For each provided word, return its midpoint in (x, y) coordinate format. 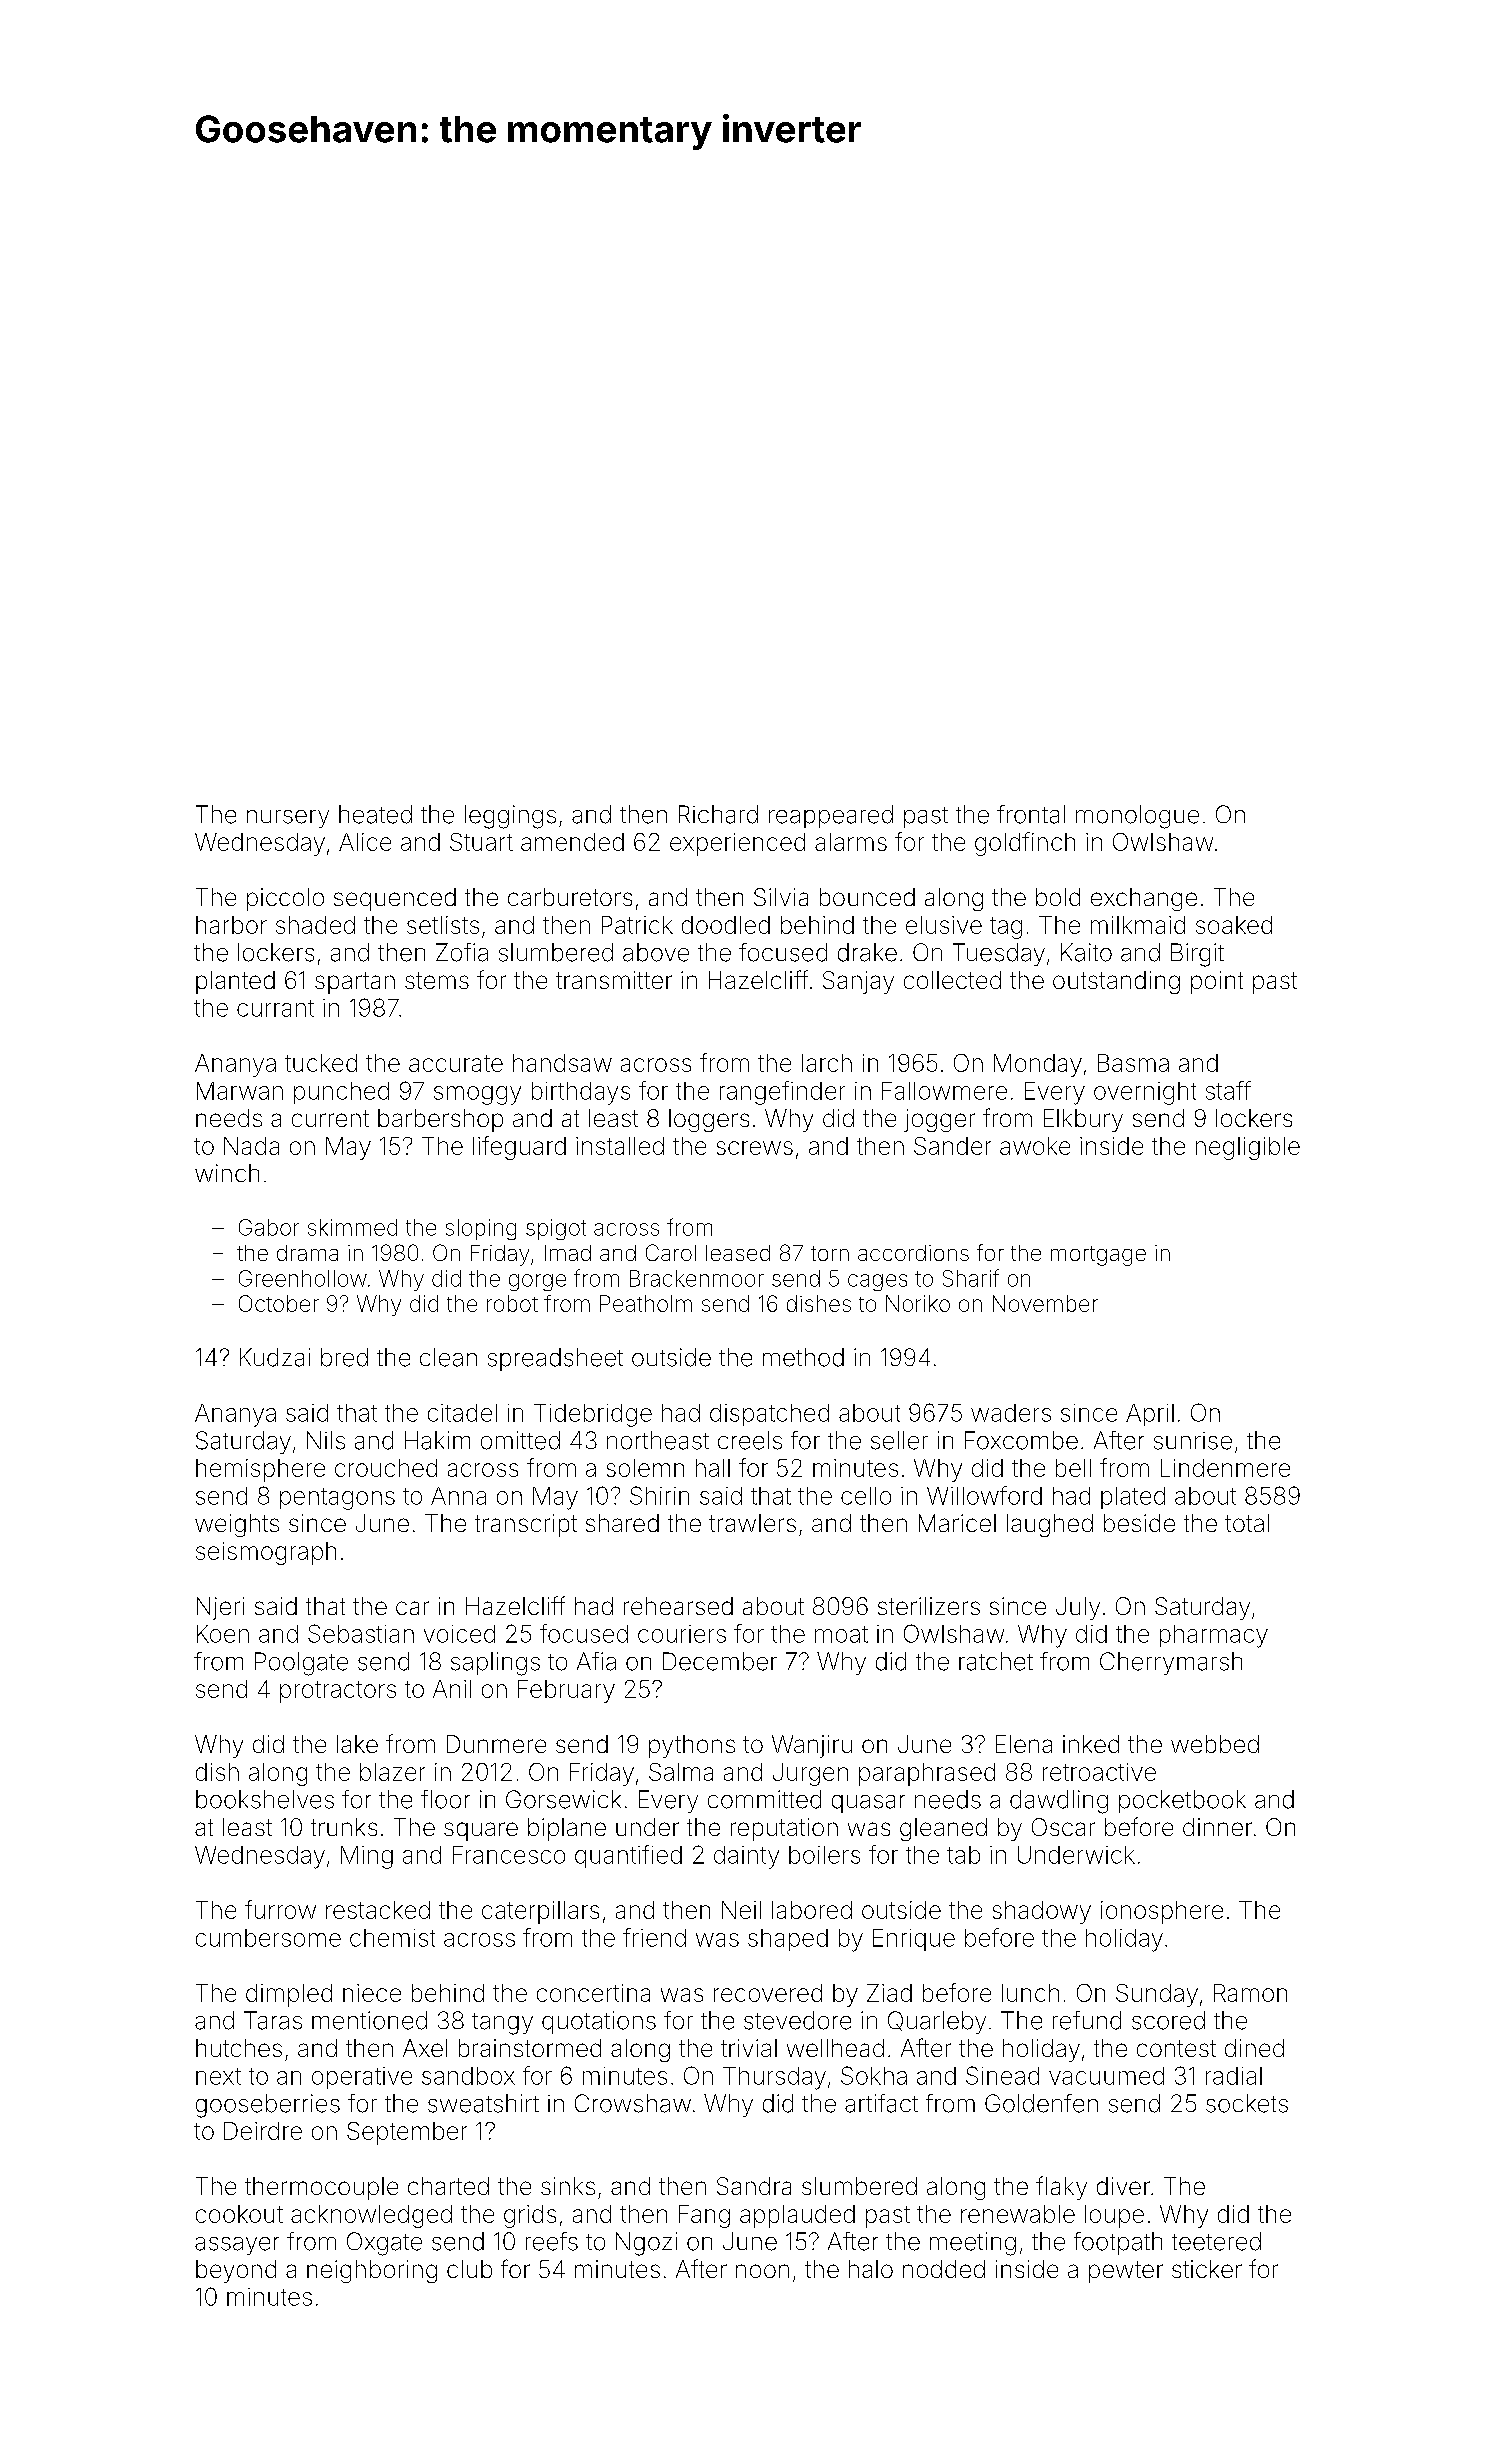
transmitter (614, 980)
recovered (768, 1993)
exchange (1144, 899)
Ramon (1250, 1993)
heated (375, 814)
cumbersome (268, 1938)
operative (362, 2078)
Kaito (1086, 952)
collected (952, 980)
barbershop (440, 1120)
